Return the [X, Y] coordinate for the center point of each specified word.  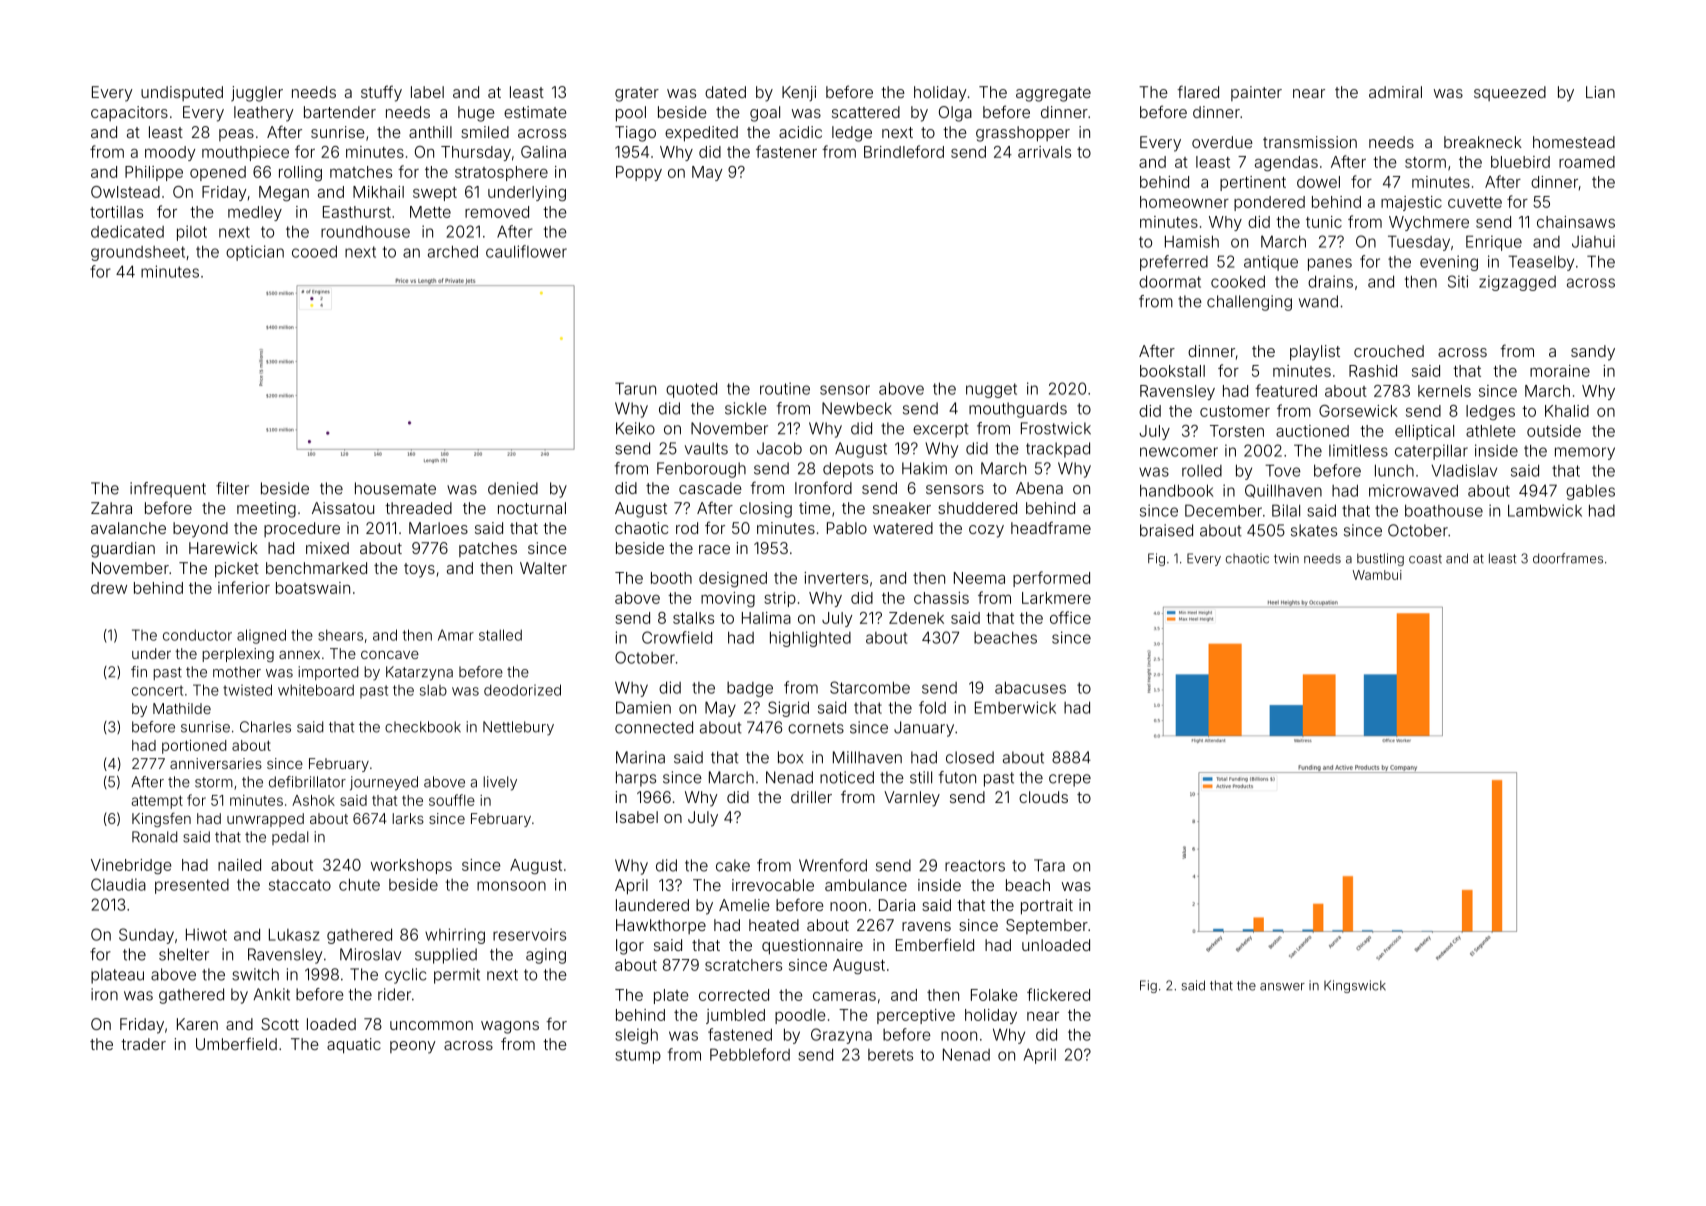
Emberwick [1015, 707]
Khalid [1567, 411]
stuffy [381, 93]
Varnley [912, 799]
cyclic [406, 976]
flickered [1058, 994]
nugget [991, 390]
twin [1286, 558]
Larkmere [1056, 598]
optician [255, 253]
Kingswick [1355, 986]
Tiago [635, 134]
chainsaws [1576, 222]
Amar [456, 635]
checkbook [423, 727]
